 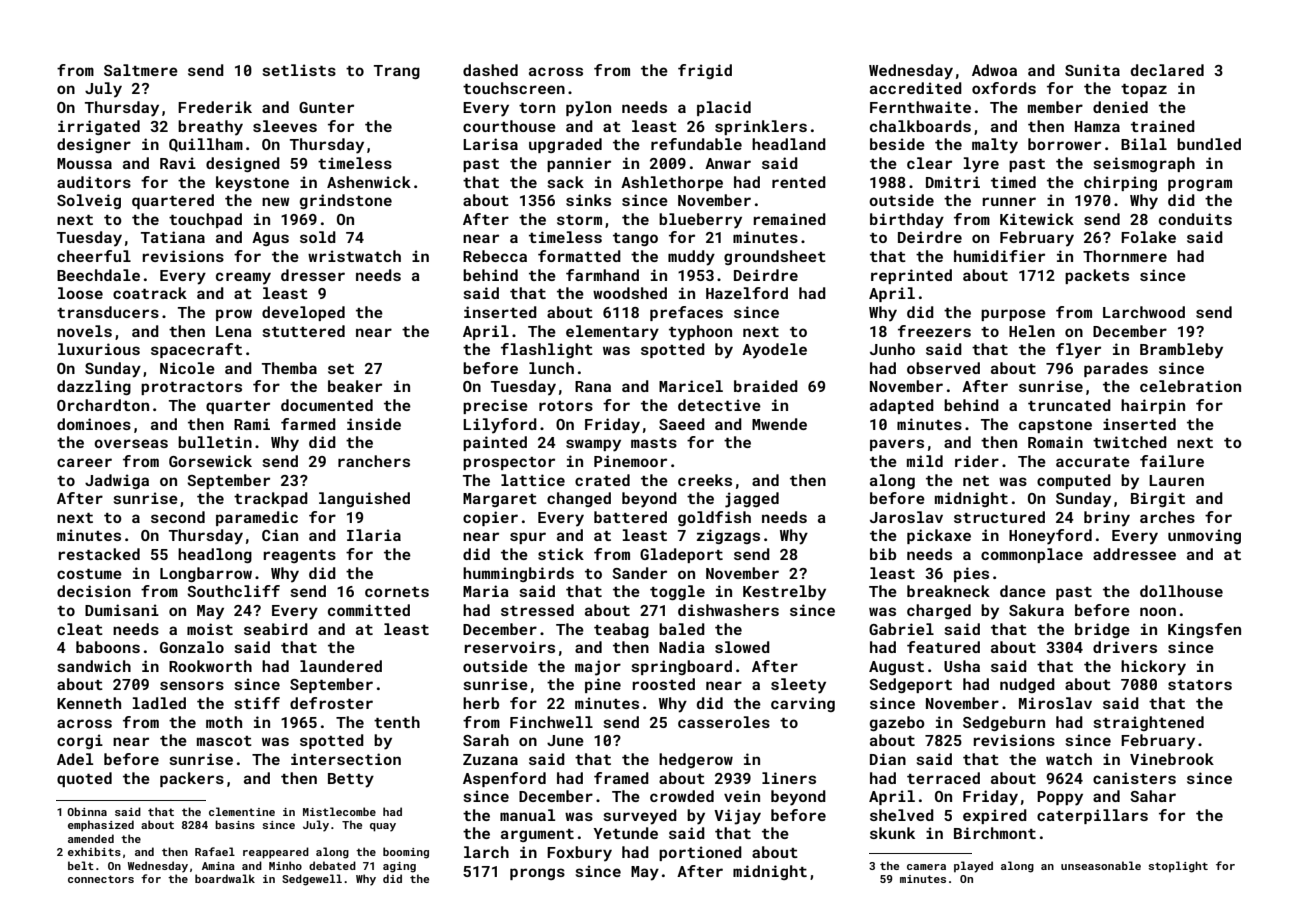 What do you see at coordinates (677, 592) in the screenshot?
I see `toggle` at bounding box center [677, 592].
